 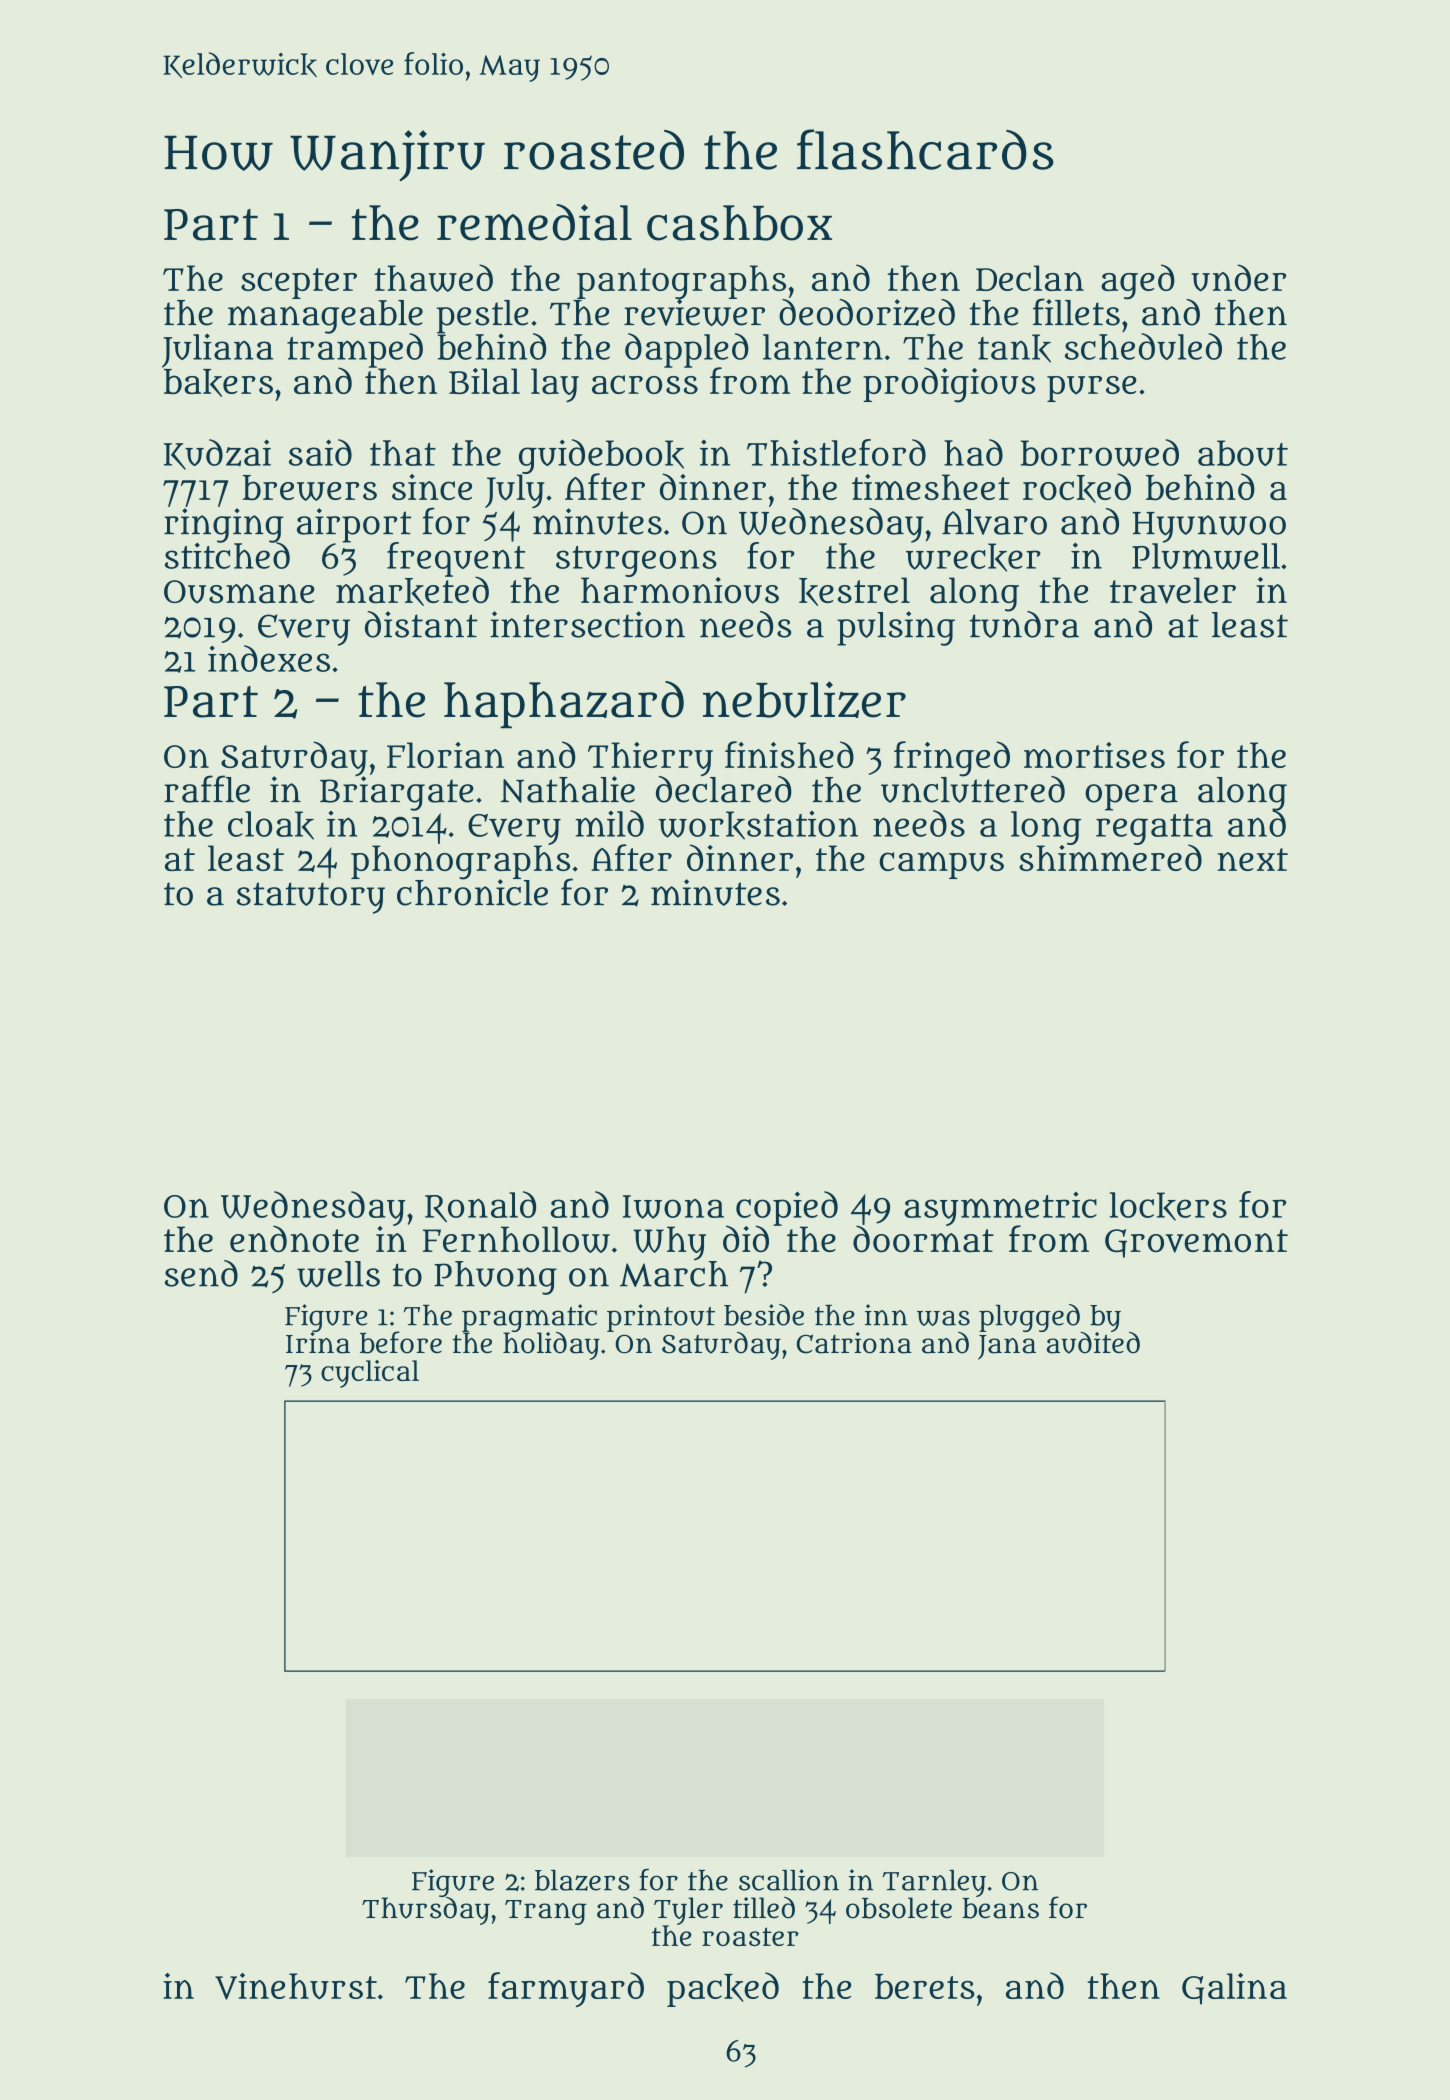 I want to click on scepter, so click(x=299, y=283).
